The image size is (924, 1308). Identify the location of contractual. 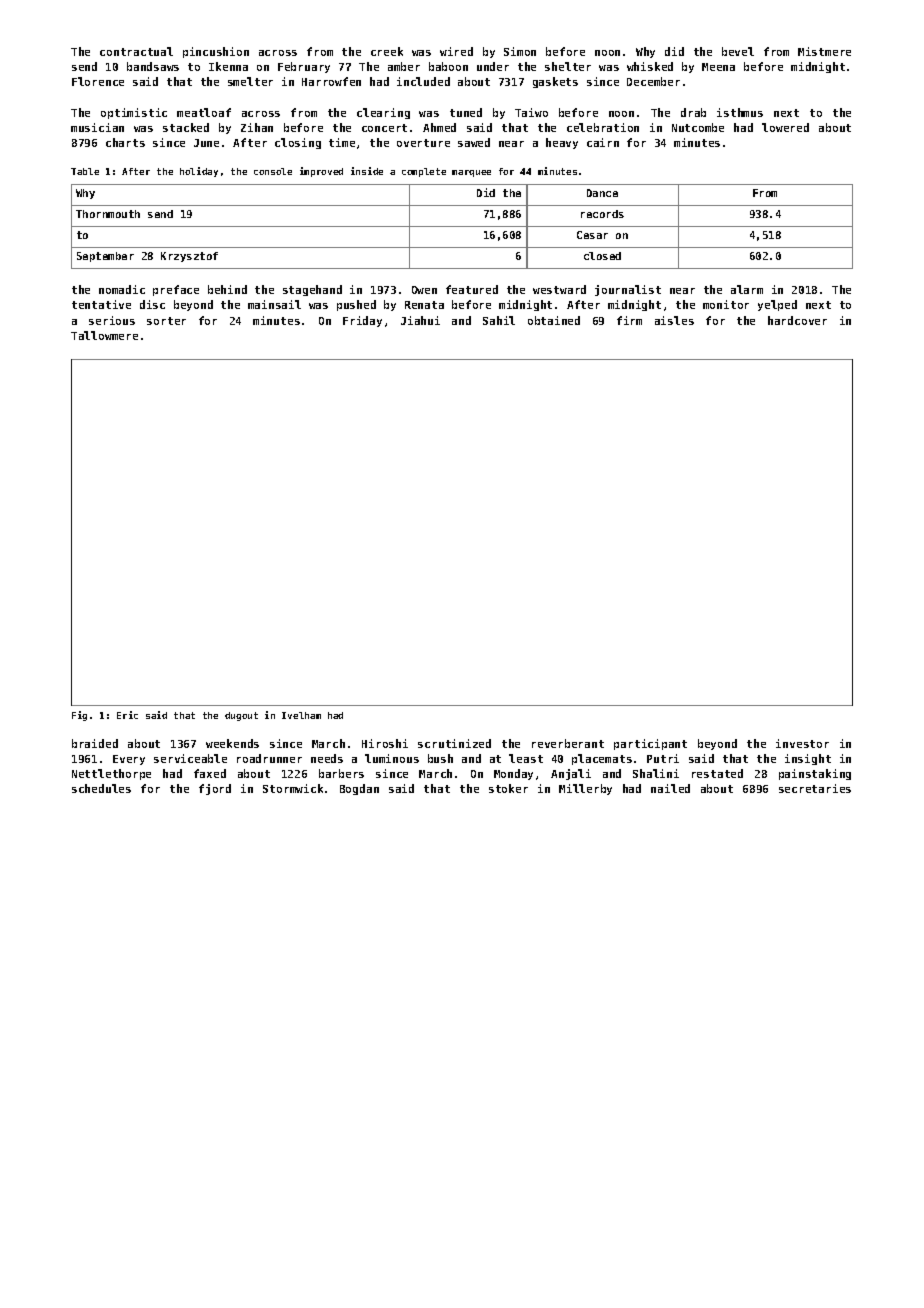
(136, 51).
